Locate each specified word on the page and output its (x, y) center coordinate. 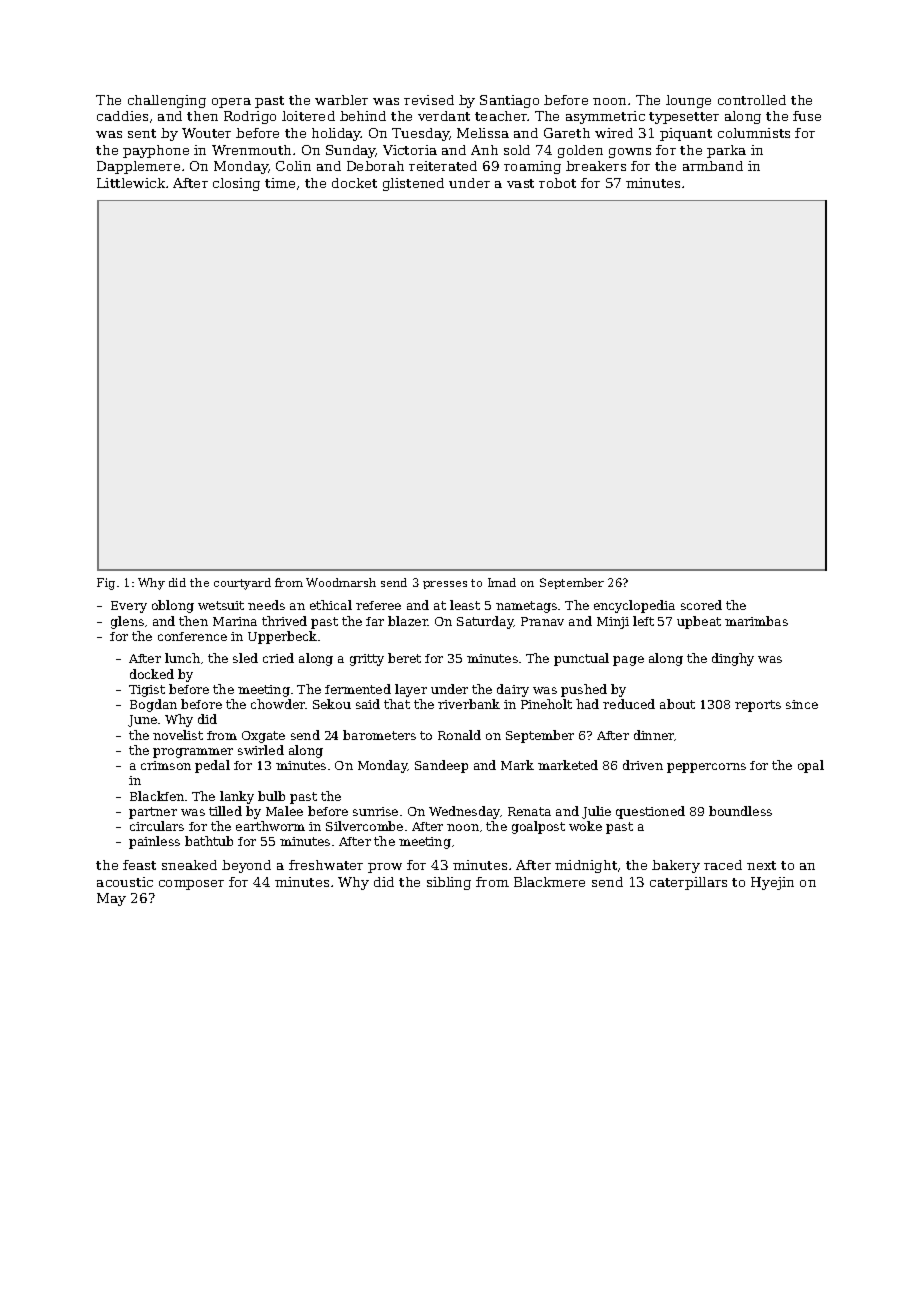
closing (236, 184)
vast (520, 183)
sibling (449, 883)
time (280, 183)
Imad (502, 582)
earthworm (270, 826)
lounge (688, 101)
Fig (106, 584)
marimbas (756, 621)
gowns (630, 153)
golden (580, 151)
